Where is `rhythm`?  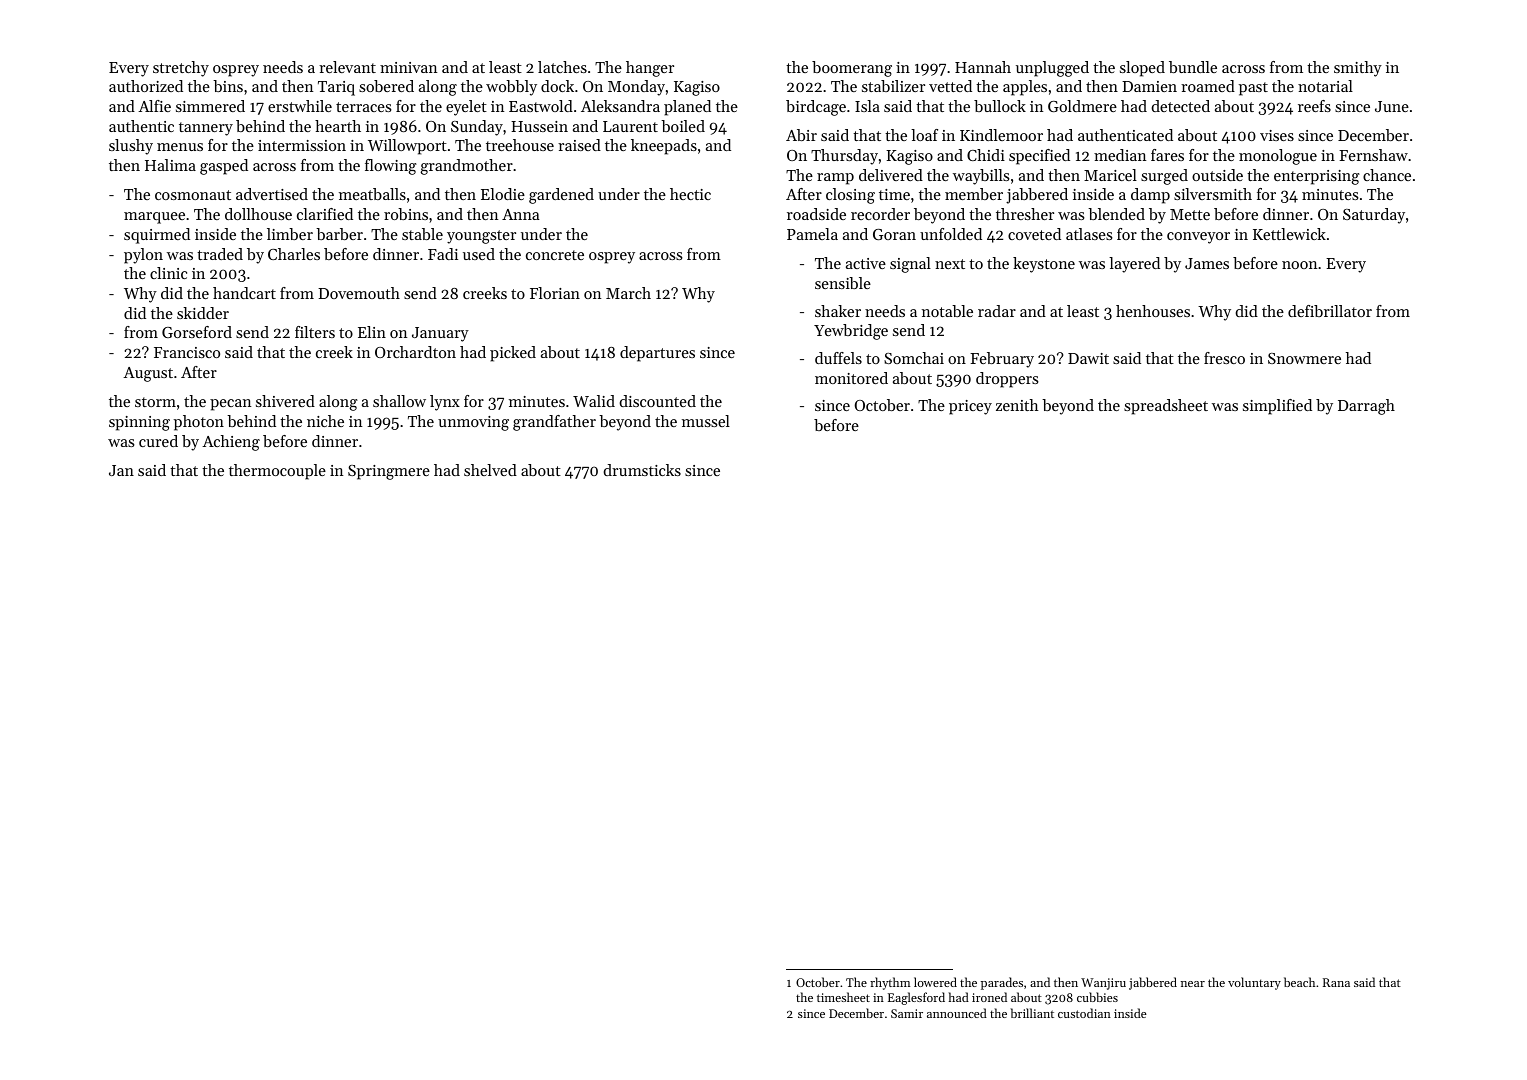 rhythm is located at coordinates (890, 983).
